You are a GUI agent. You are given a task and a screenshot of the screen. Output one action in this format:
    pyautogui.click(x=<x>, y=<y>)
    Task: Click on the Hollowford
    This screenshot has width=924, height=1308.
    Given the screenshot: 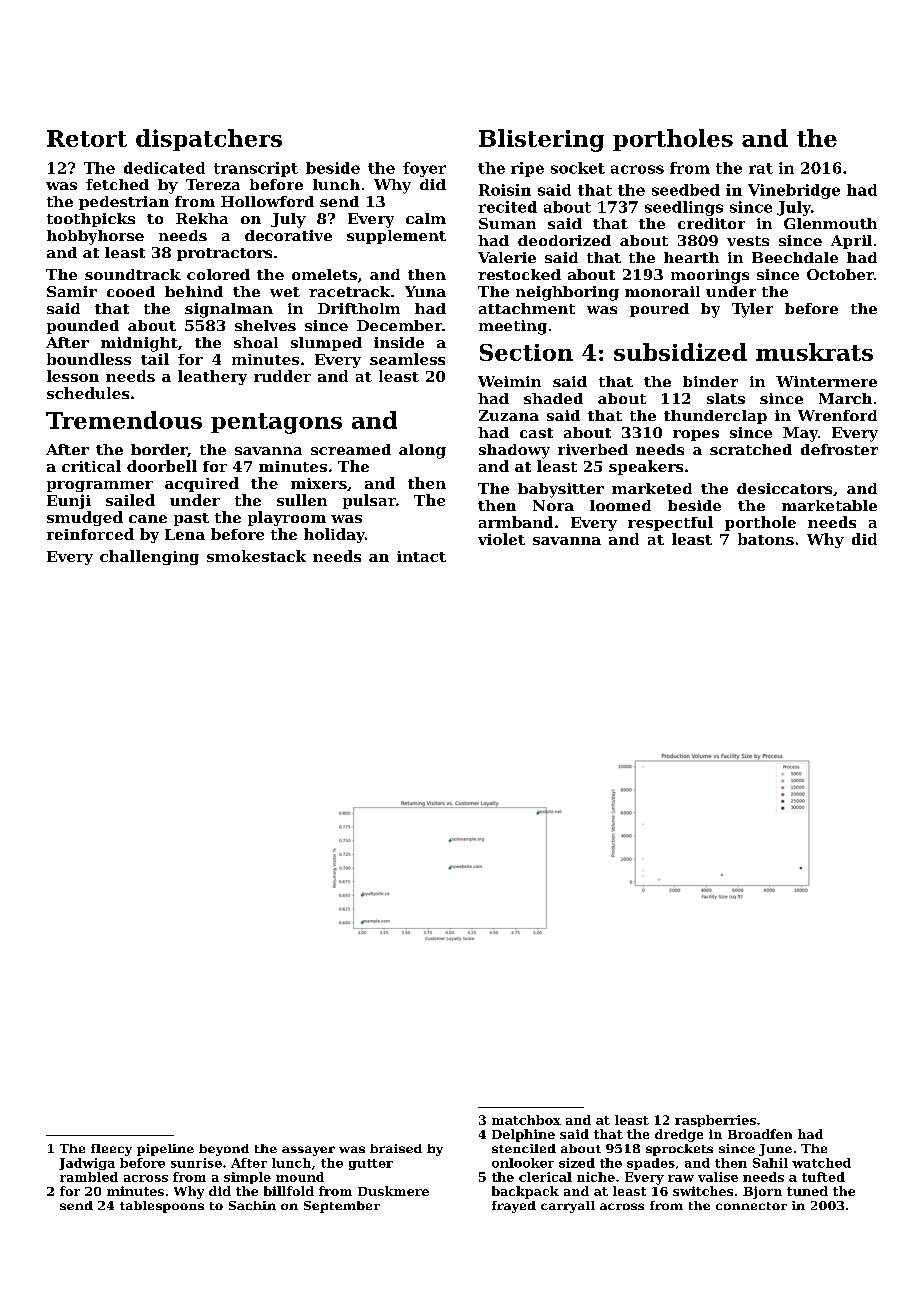 What is the action you would take?
    pyautogui.click(x=267, y=201)
